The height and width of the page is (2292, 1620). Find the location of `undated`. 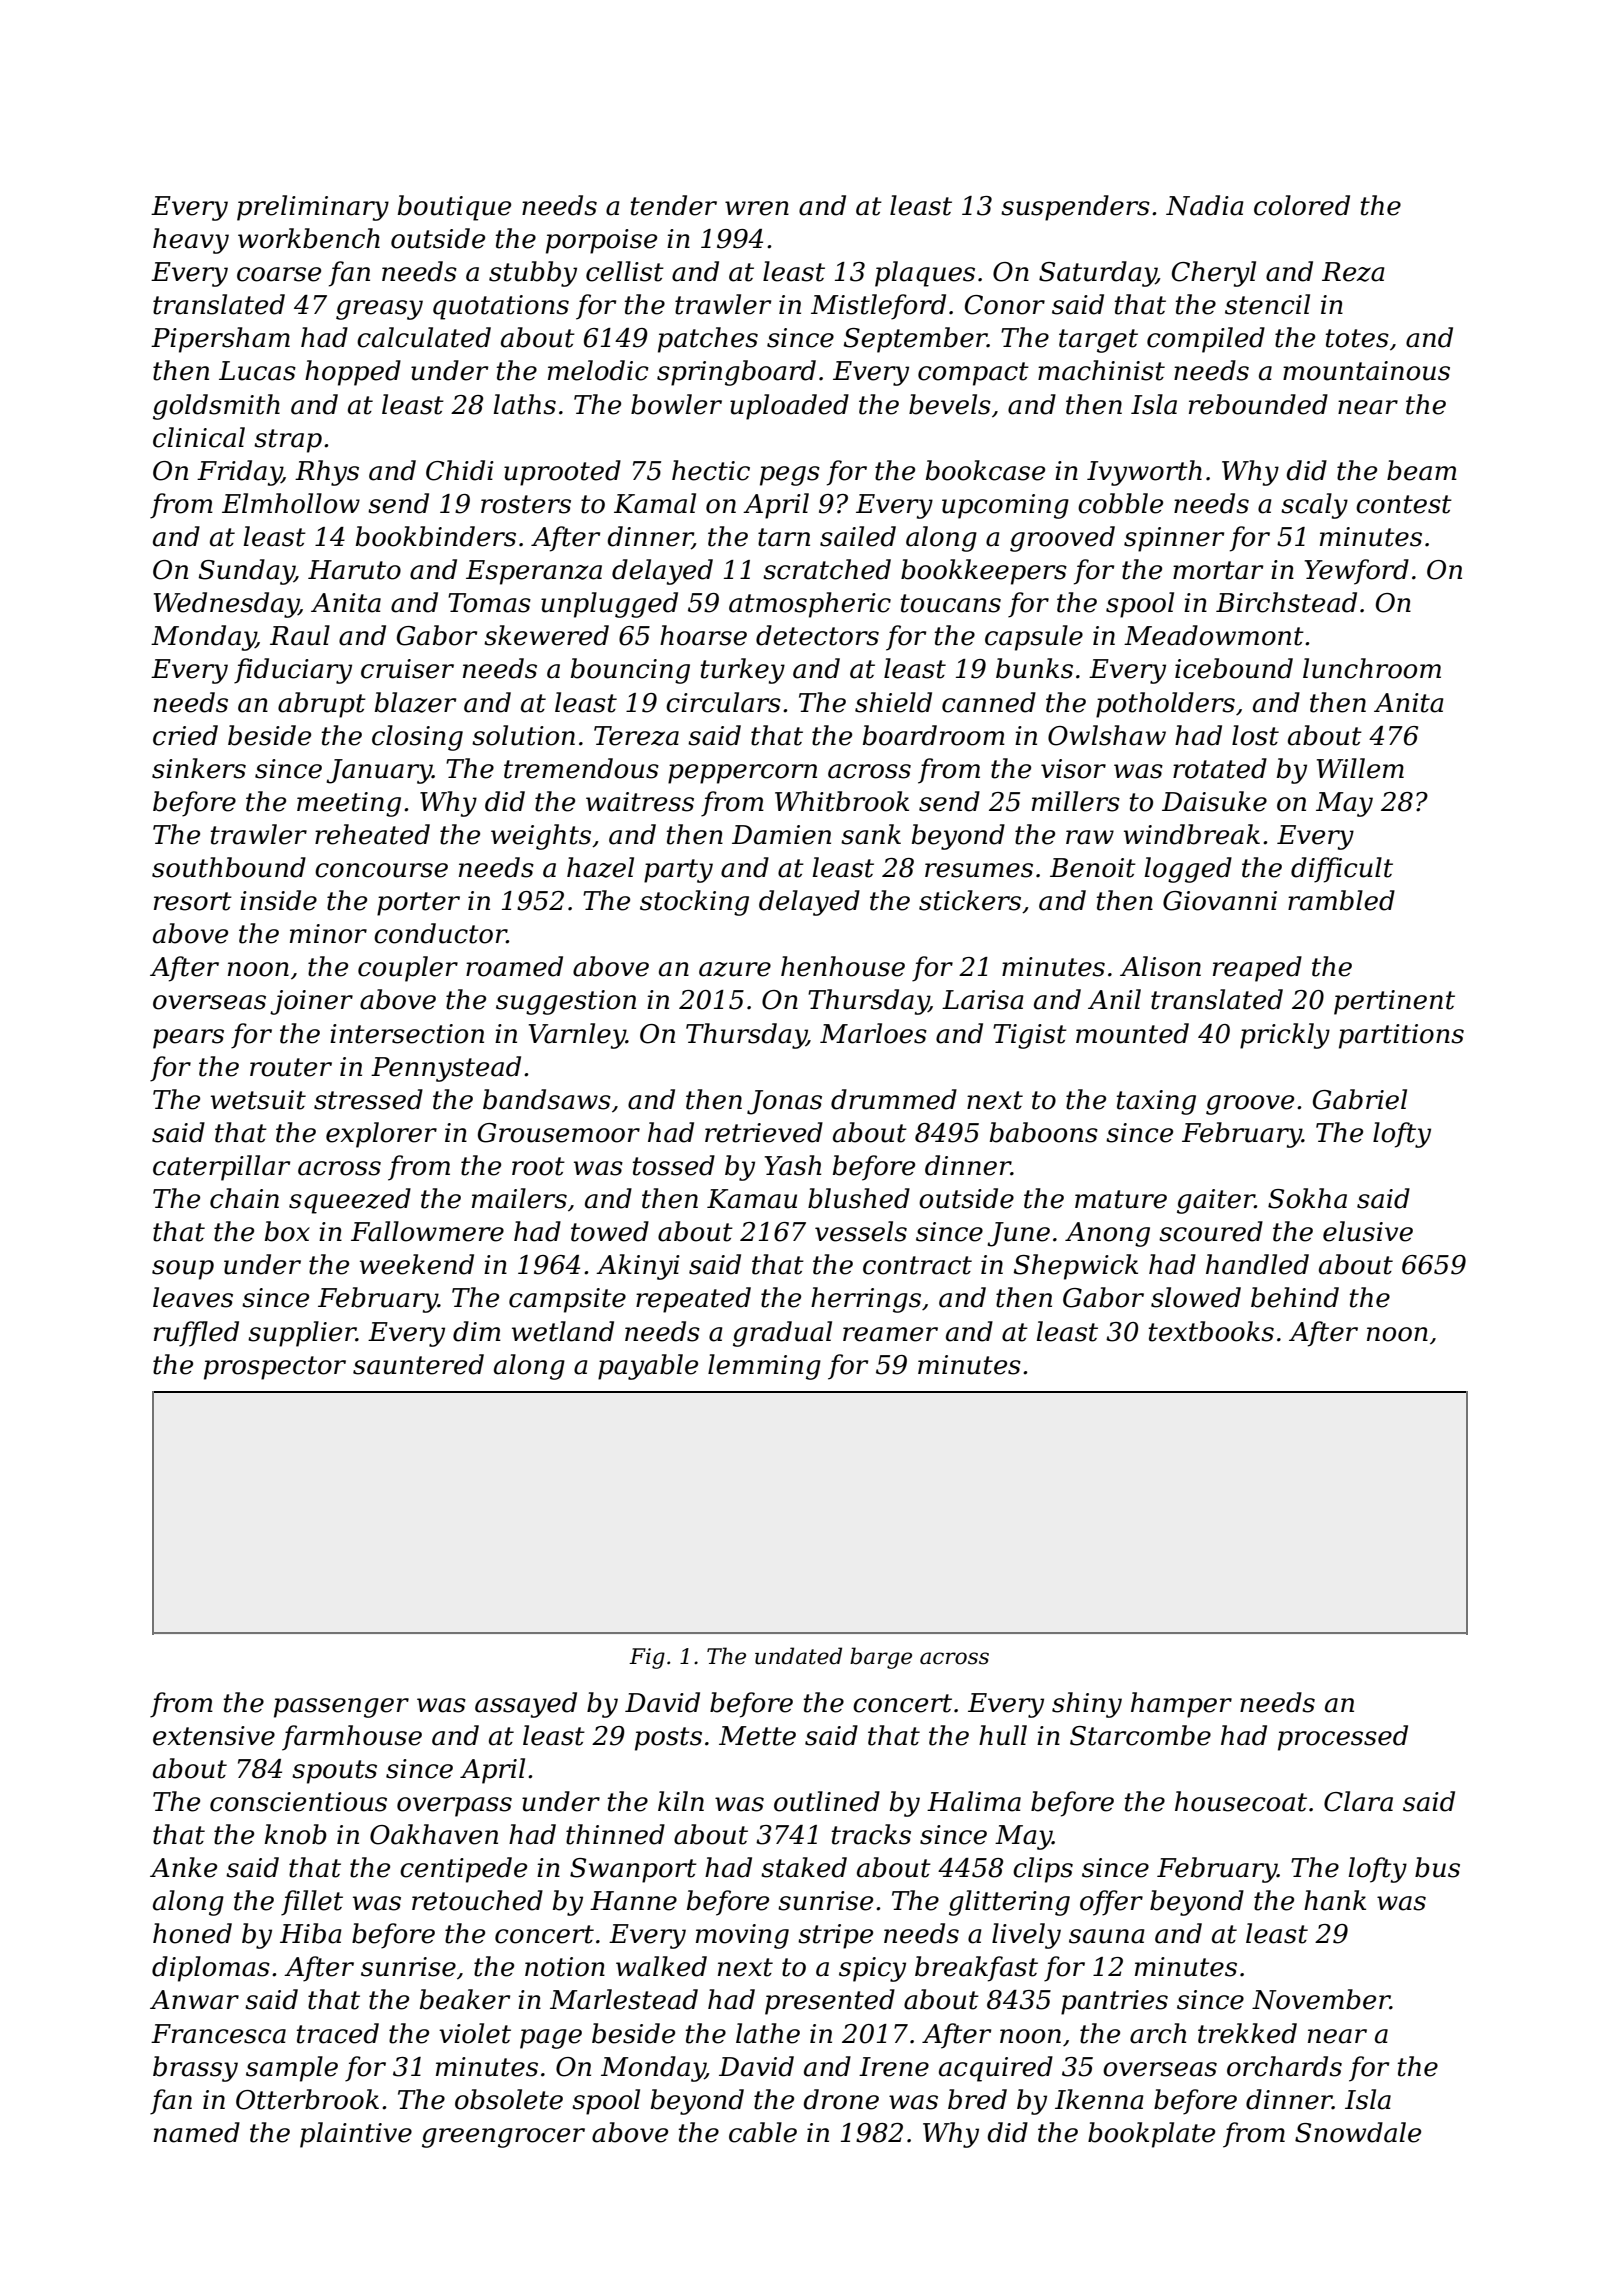

undated is located at coordinates (798, 1656).
